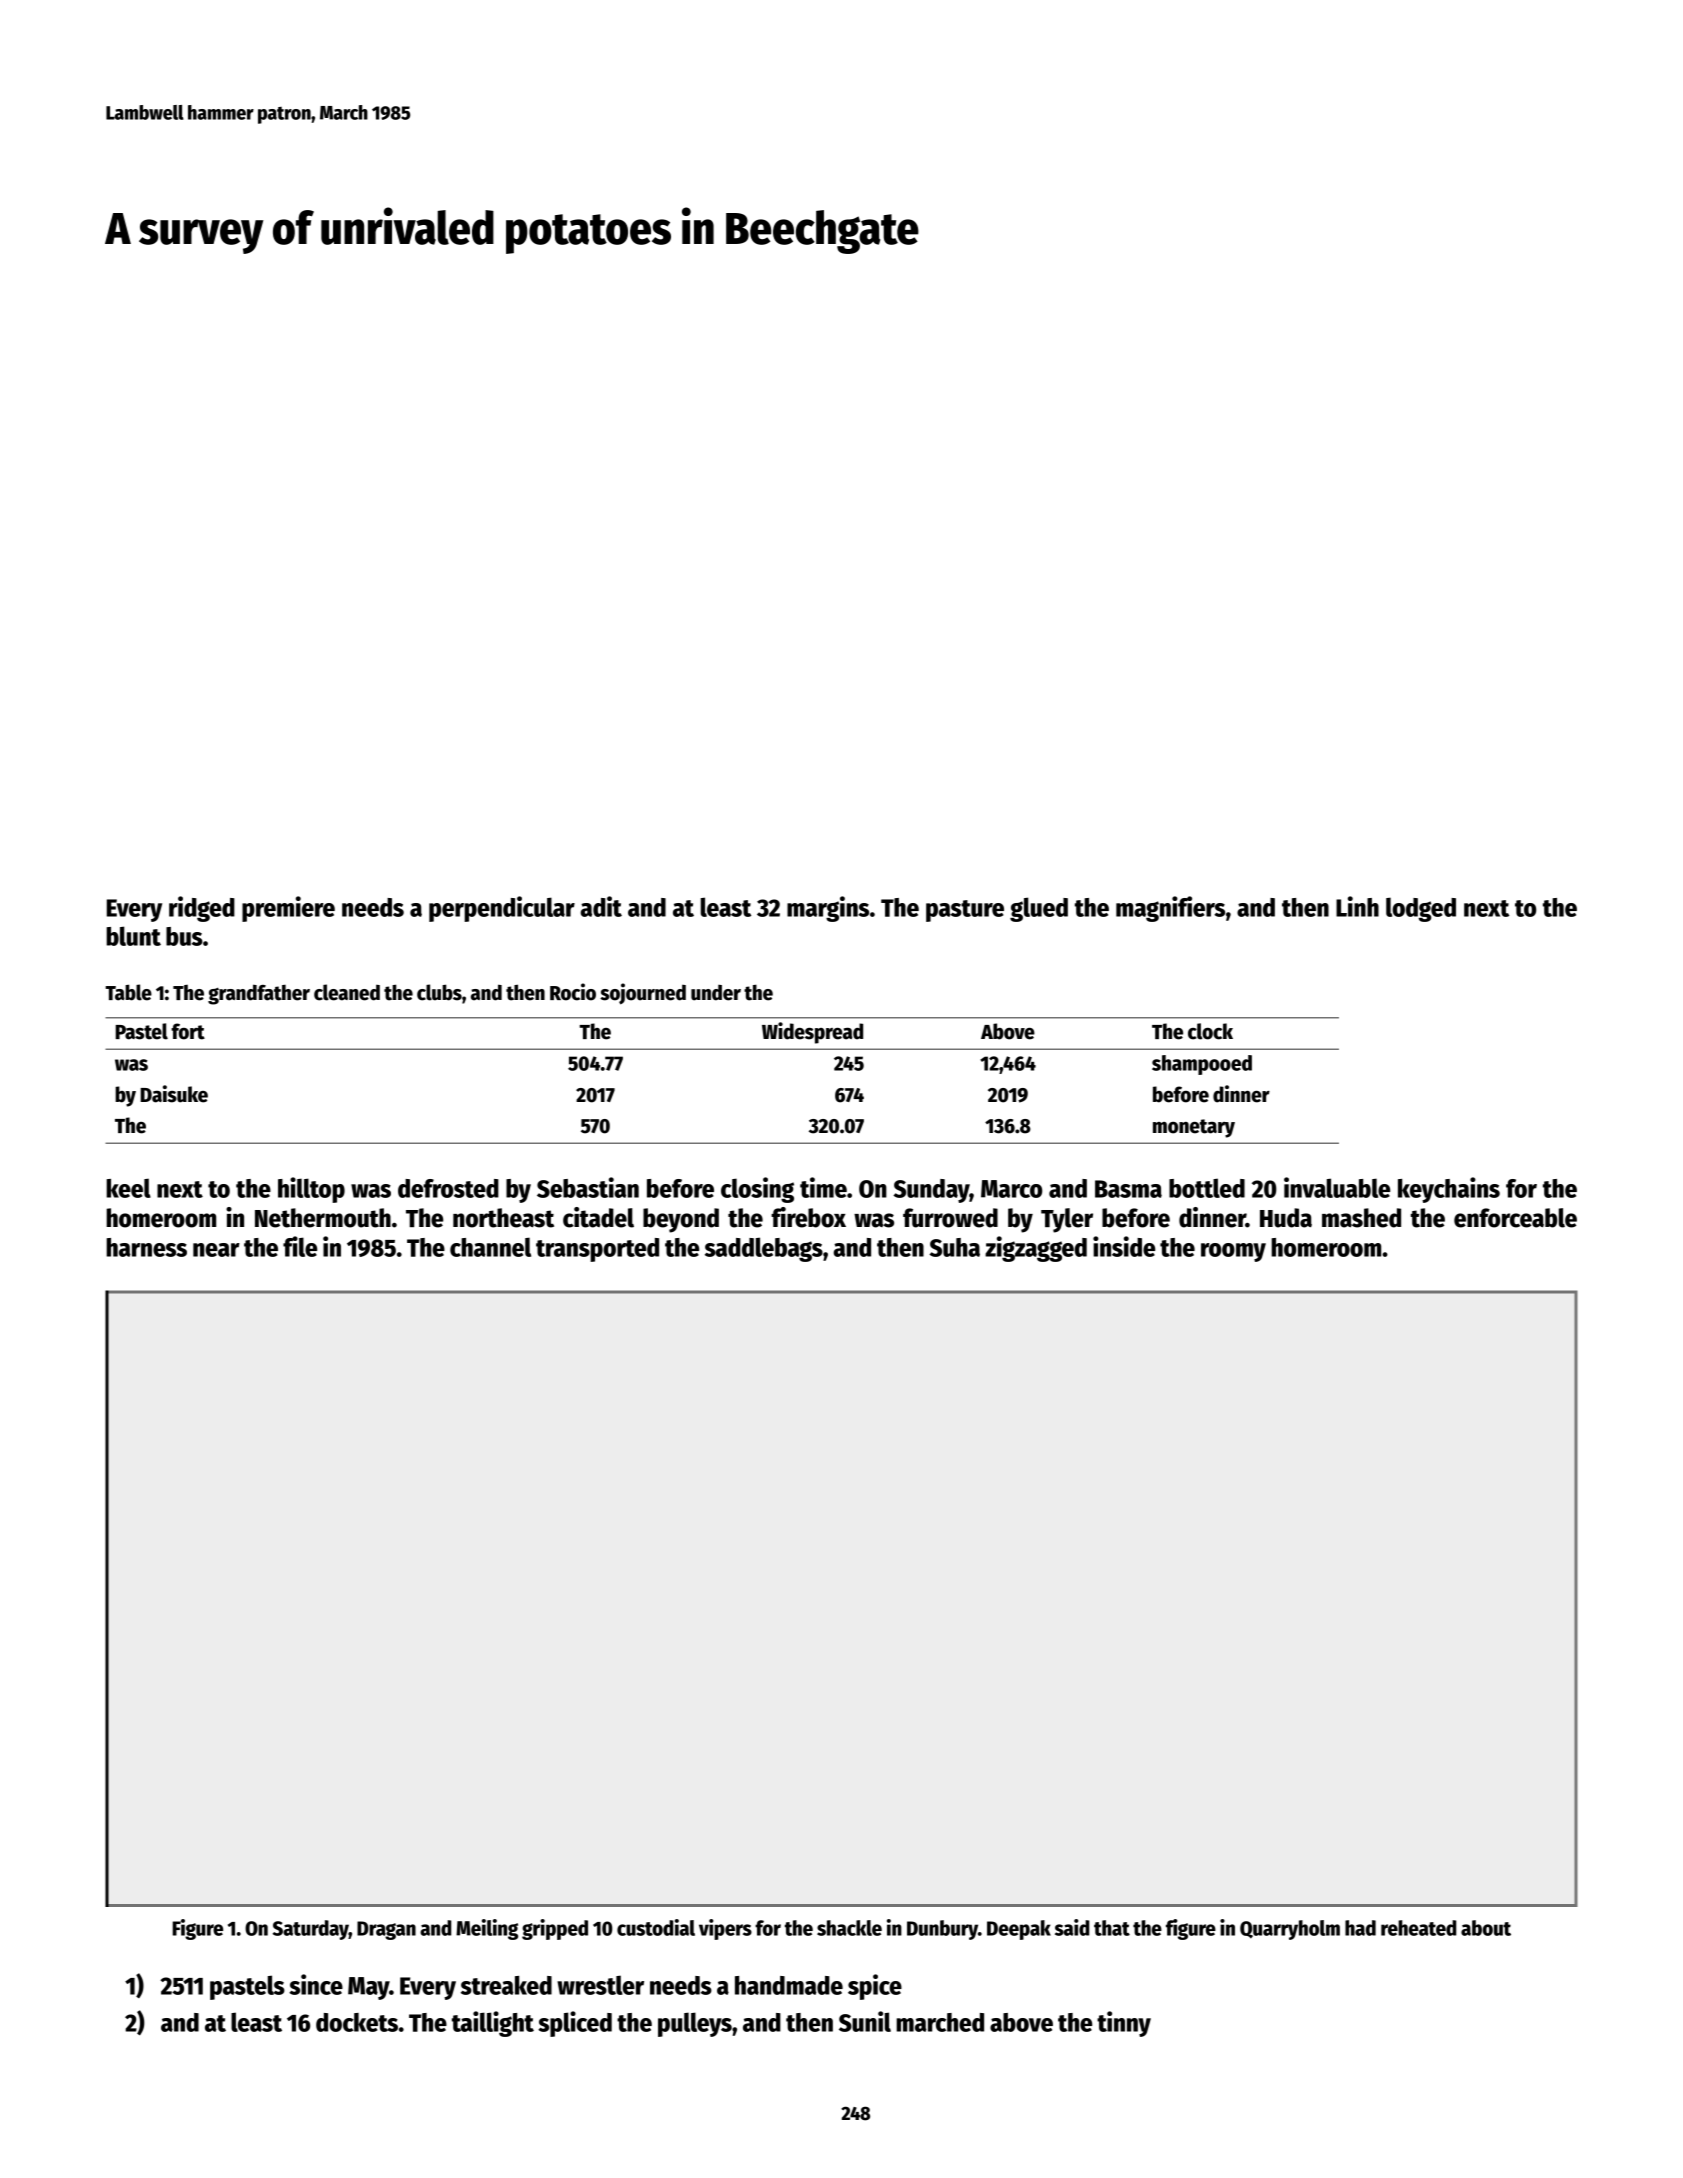 Image resolution: width=1683 pixels, height=2178 pixels. Describe the element at coordinates (643, 994) in the page. I see `sojourned` at that location.
